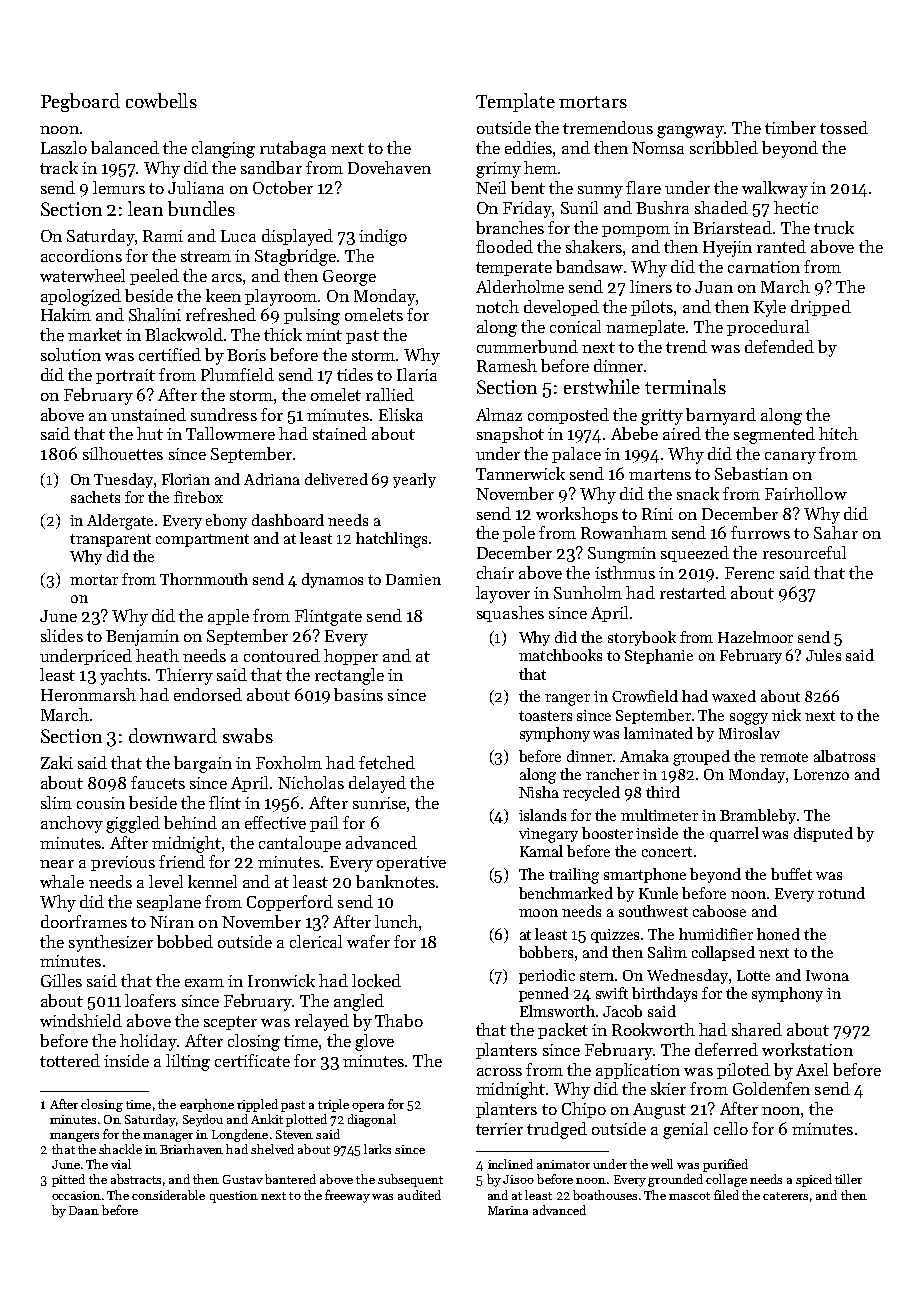 The height and width of the document is (1308, 924). I want to click on Miroslav, so click(749, 733).
